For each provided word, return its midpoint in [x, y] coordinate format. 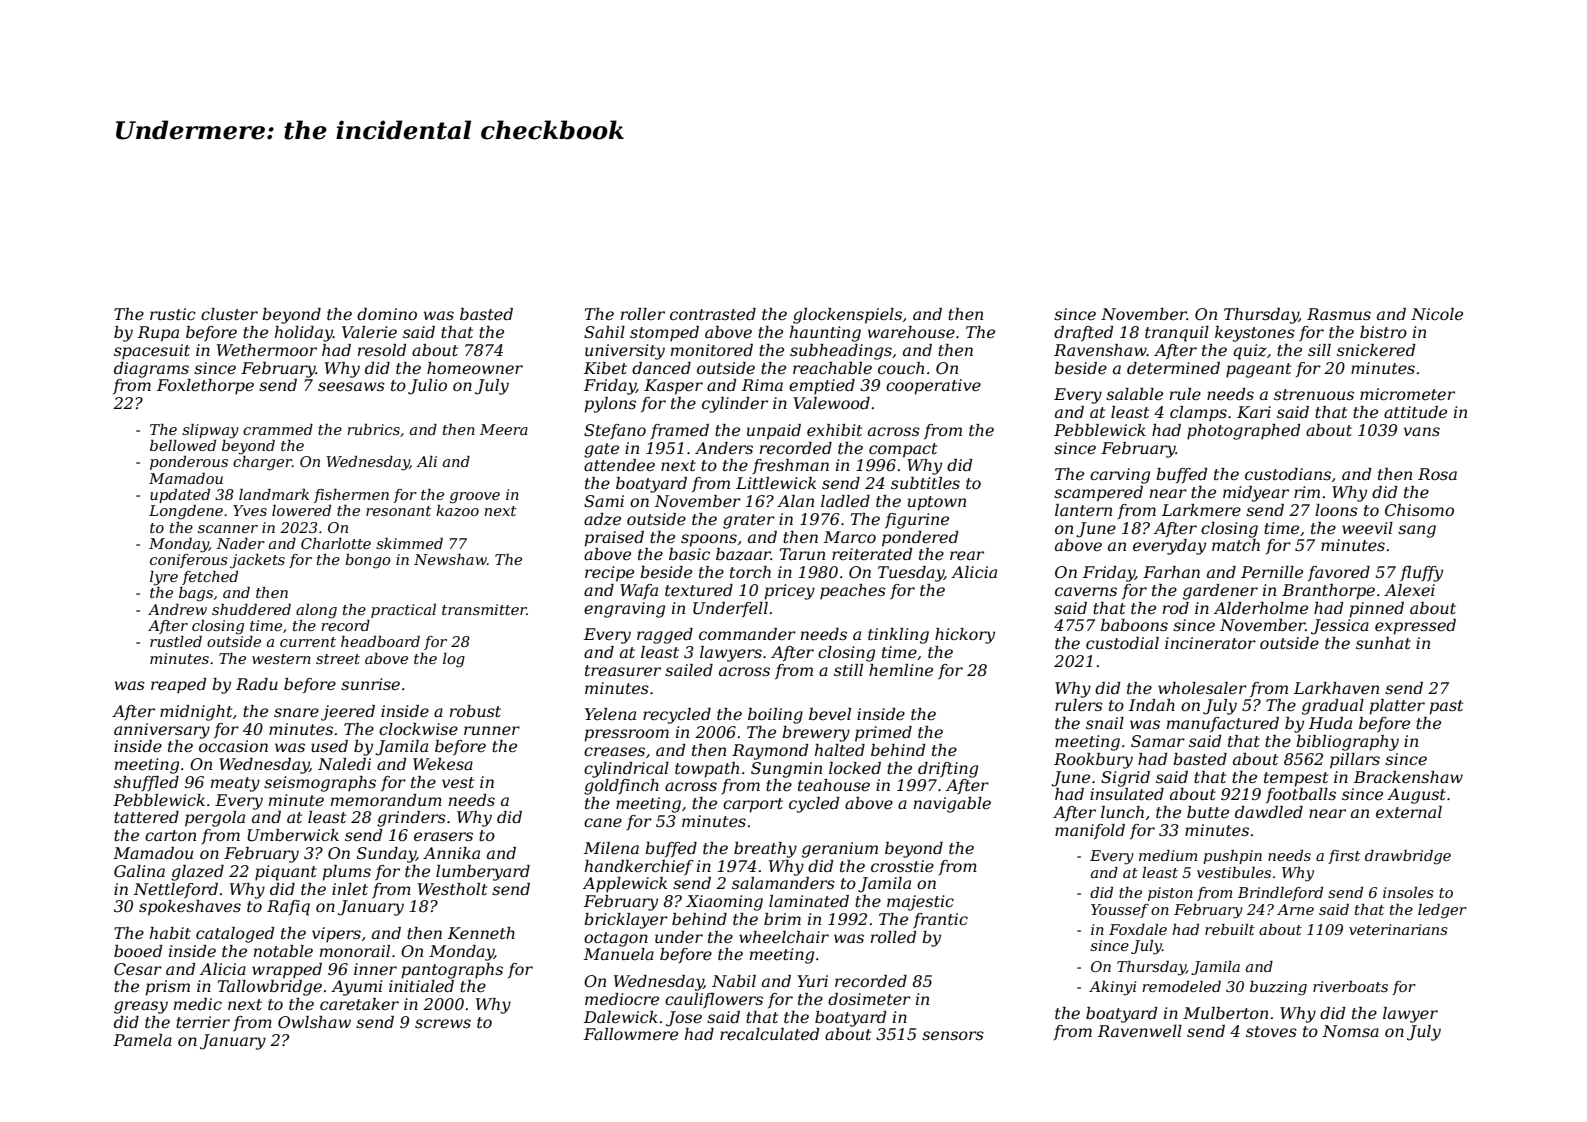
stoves [1271, 1031]
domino [387, 314]
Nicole [1437, 314]
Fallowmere [631, 1034]
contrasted [713, 314]
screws [443, 1023]
